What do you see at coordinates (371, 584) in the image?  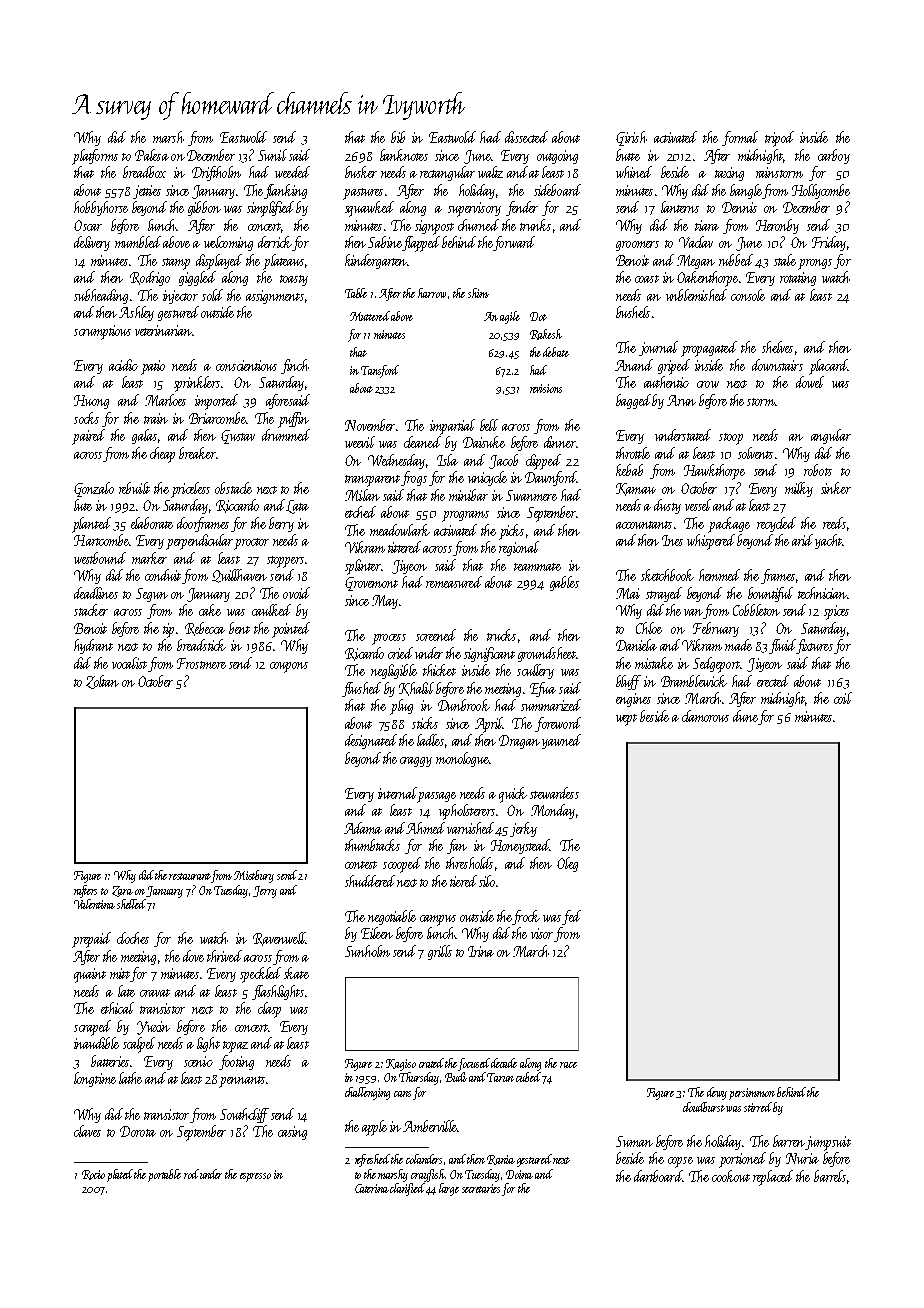 I see `Grovemont` at bounding box center [371, 584].
